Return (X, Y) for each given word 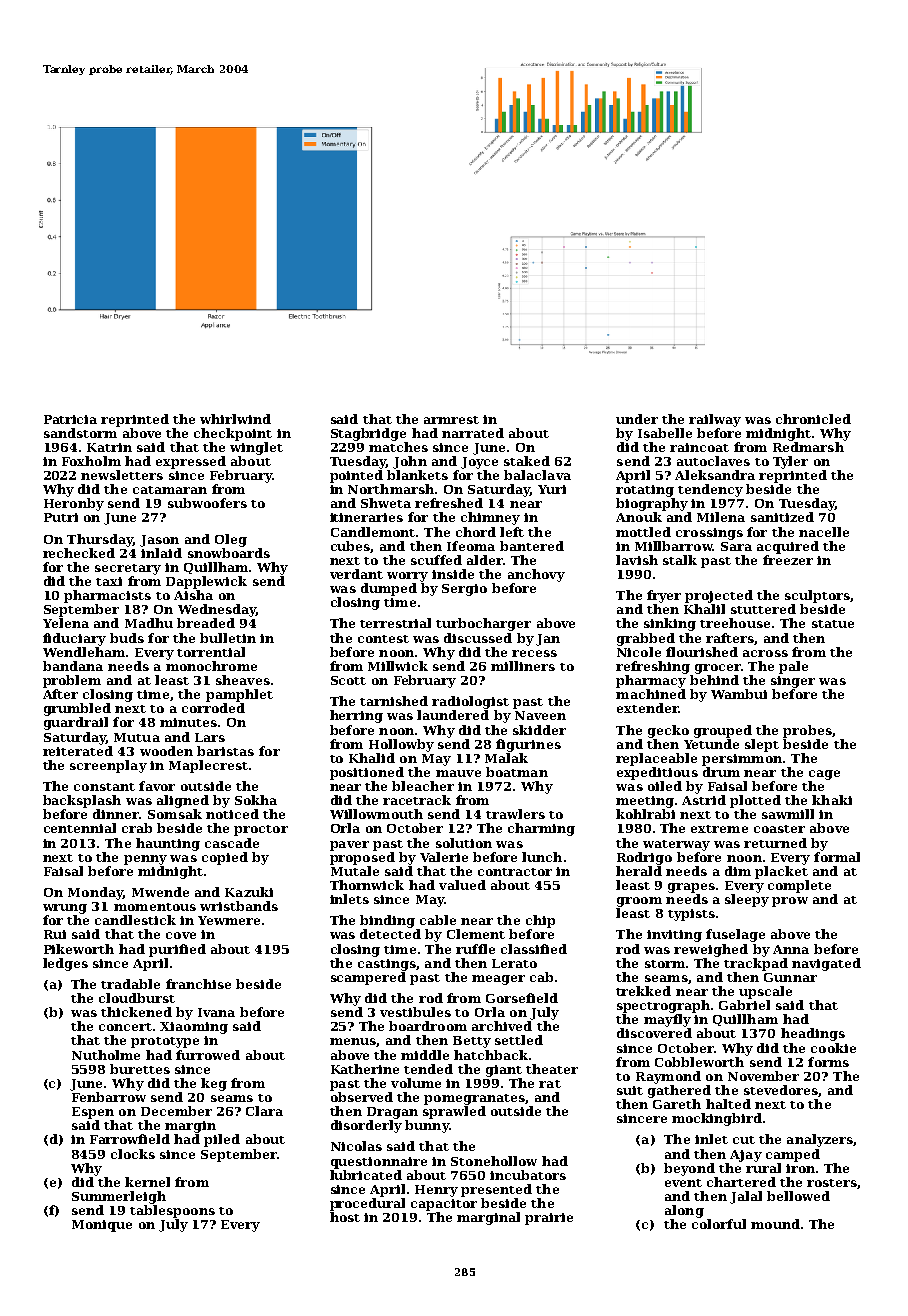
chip (540, 921)
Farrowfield (130, 1139)
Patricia (70, 419)
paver (349, 846)
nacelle (824, 532)
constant (104, 787)
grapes (691, 888)
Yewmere (229, 920)
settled (519, 1040)
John (410, 462)
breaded (206, 623)
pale (793, 667)
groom (639, 902)
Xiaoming (194, 1028)
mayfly (667, 1020)
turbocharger (483, 624)
